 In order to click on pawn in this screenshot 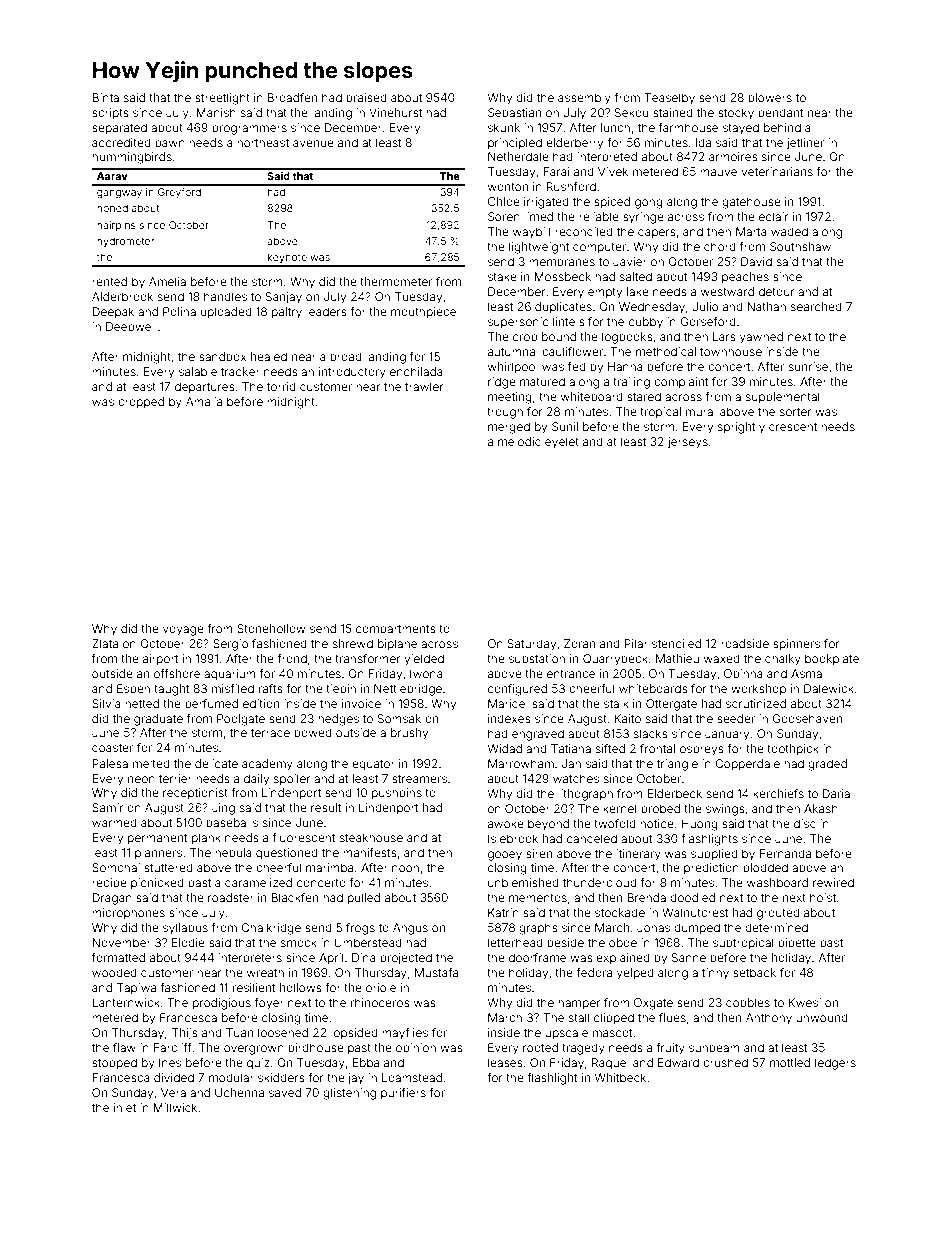, I will do `click(170, 144)`.
